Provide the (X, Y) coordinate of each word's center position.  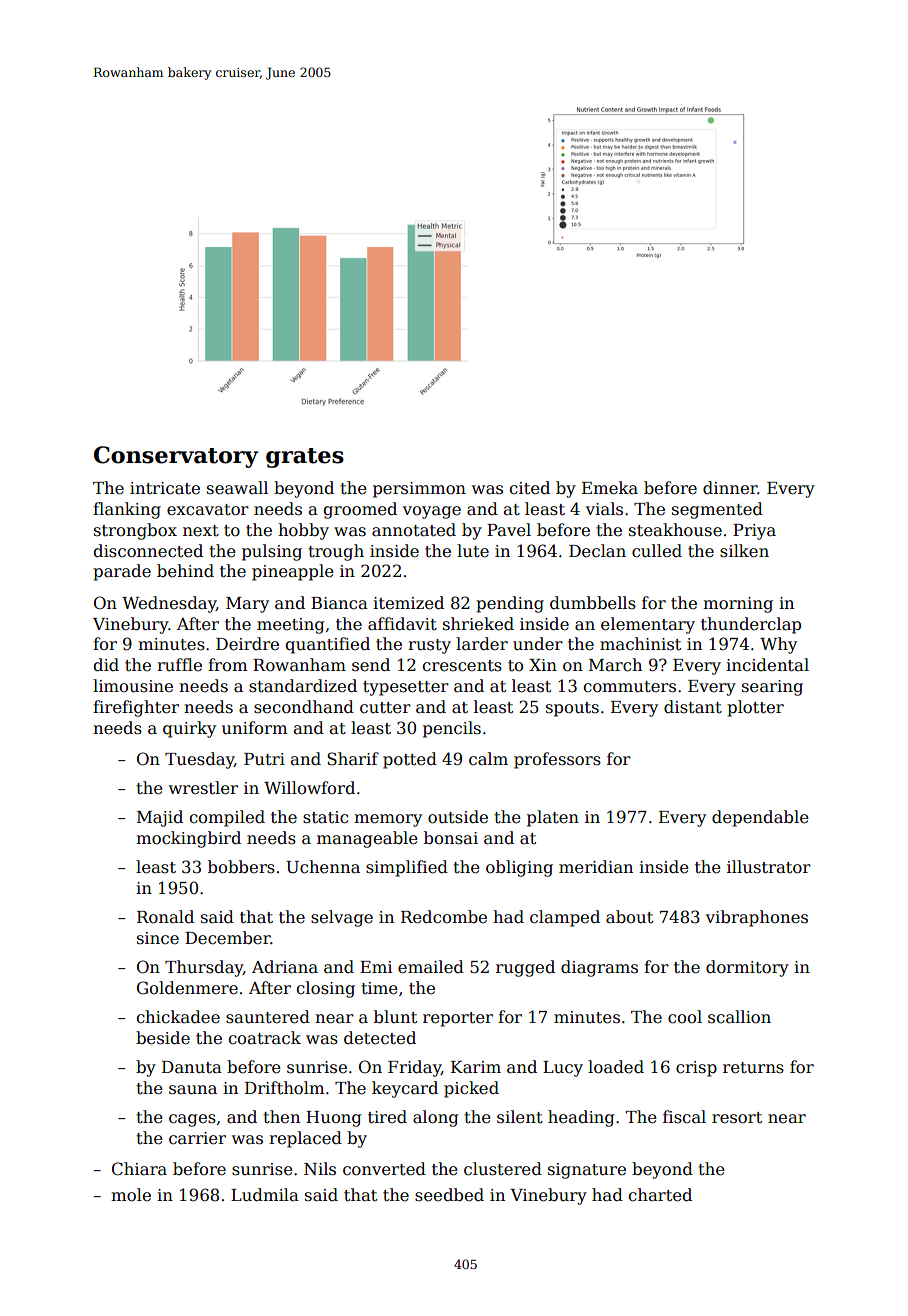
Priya (754, 532)
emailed (431, 967)
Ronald (165, 917)
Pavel (509, 530)
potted (410, 760)
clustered (503, 1169)
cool (685, 1017)
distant (693, 707)
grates (305, 458)
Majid (160, 818)
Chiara (139, 1169)
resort (737, 1118)
